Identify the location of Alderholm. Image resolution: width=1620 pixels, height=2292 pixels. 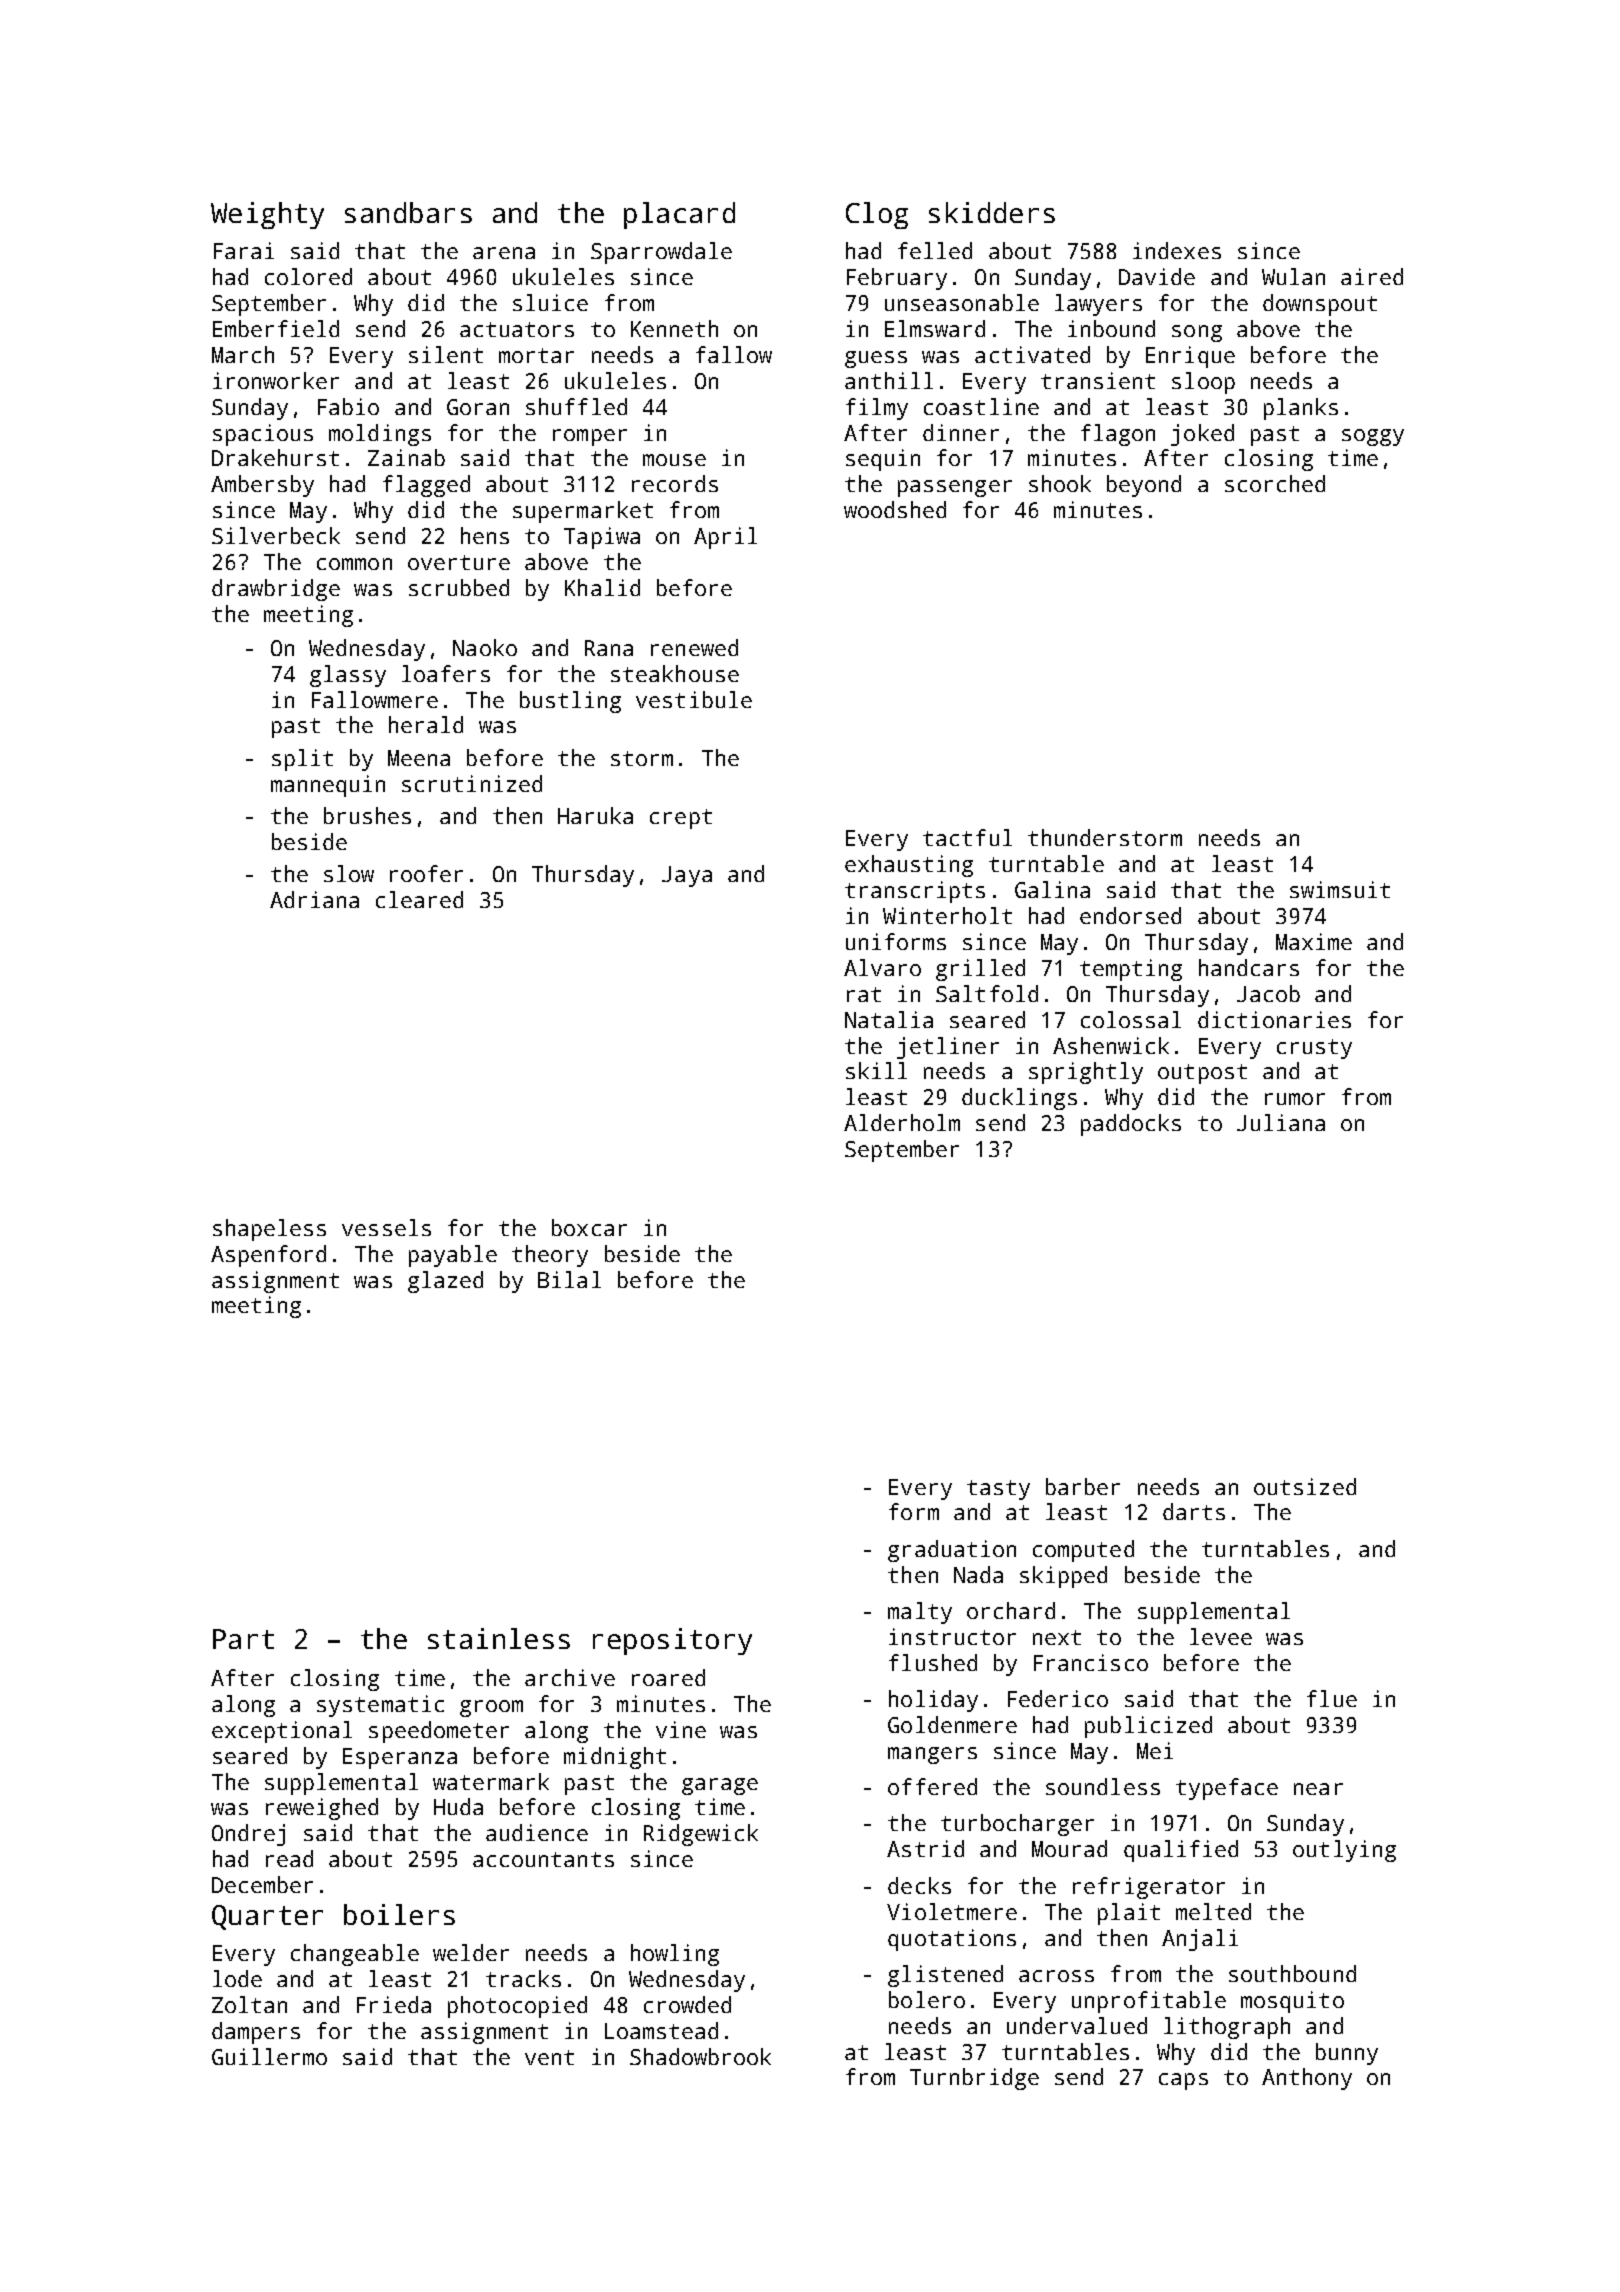
(902, 1122).
